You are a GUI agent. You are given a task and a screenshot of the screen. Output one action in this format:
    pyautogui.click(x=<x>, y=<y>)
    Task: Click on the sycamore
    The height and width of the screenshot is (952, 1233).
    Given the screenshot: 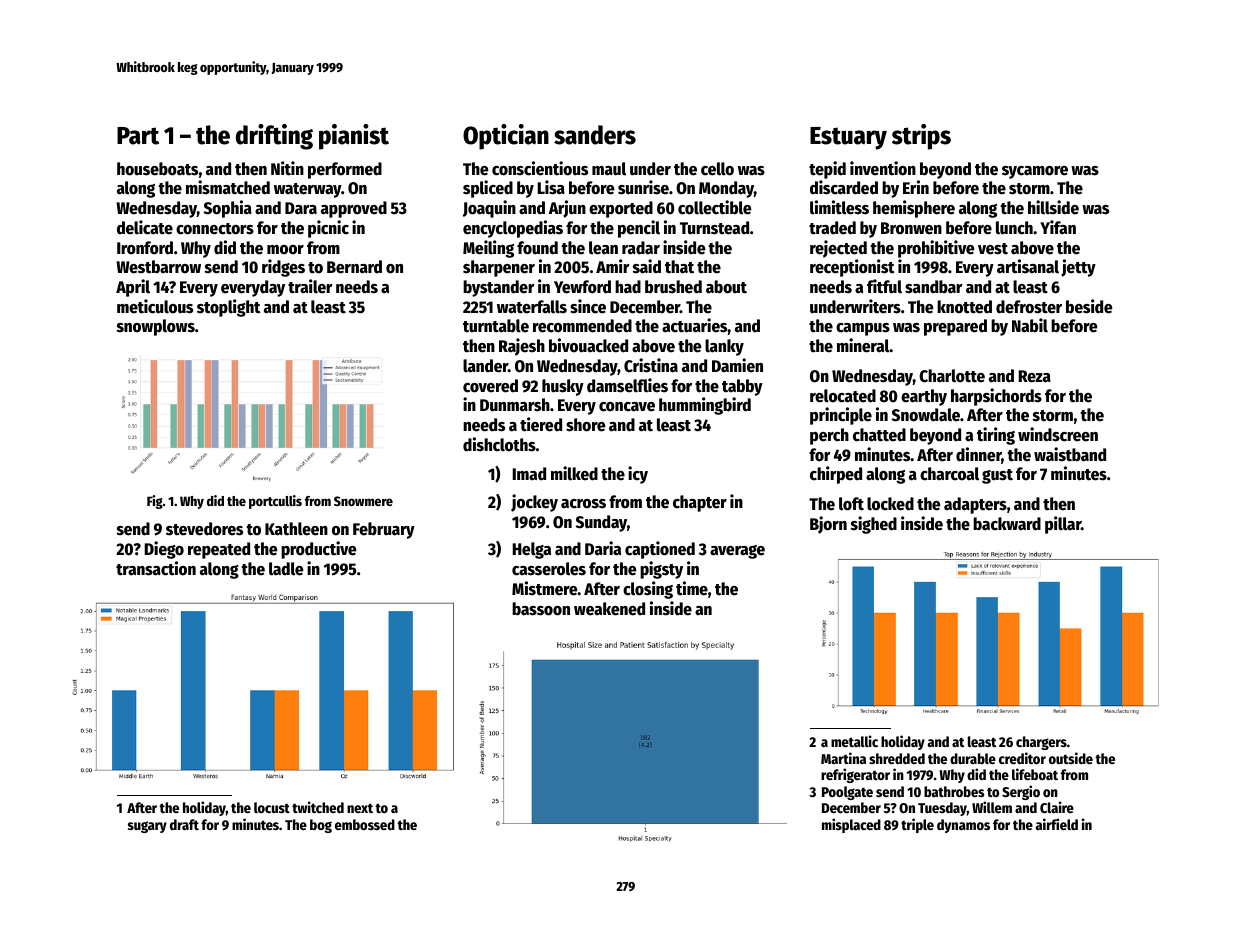 What is the action you would take?
    pyautogui.click(x=1035, y=172)
